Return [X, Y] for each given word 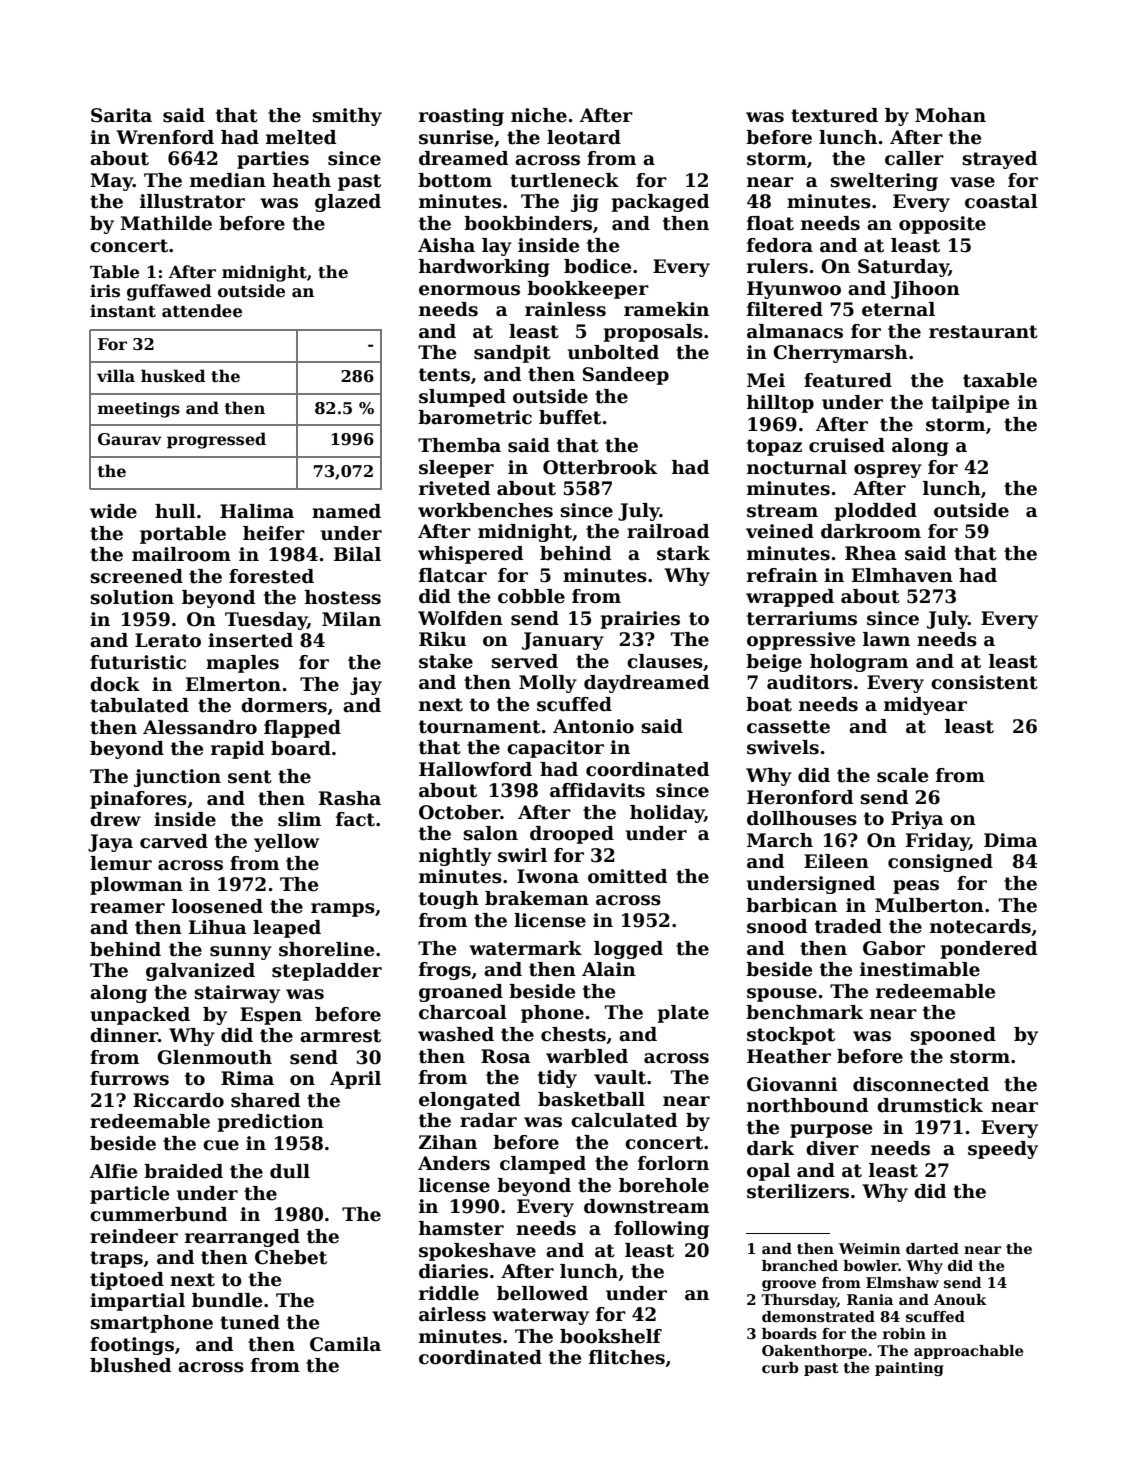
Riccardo [178, 1100]
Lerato [168, 640]
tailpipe [970, 404]
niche [539, 115]
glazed [348, 203]
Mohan [950, 115]
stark [683, 553]
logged [628, 950]
